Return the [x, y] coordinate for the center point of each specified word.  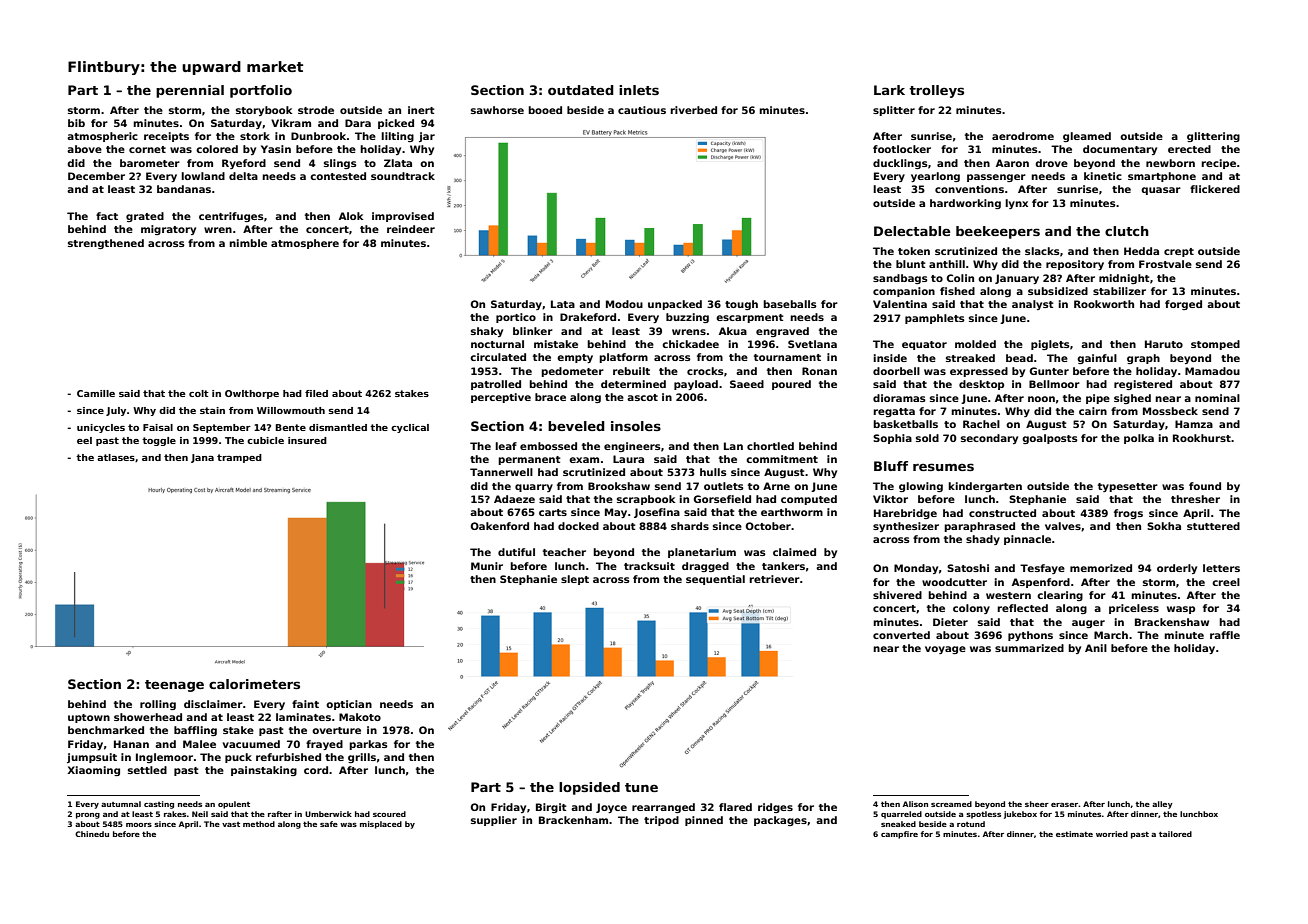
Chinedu [92, 834]
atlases [116, 457]
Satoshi [968, 568]
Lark [889, 90]
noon [1041, 399]
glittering [1213, 137]
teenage [174, 686]
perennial [190, 91]
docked [578, 526]
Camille [96, 393]
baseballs [790, 304]
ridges [775, 808]
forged [1183, 305]
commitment [782, 459]
